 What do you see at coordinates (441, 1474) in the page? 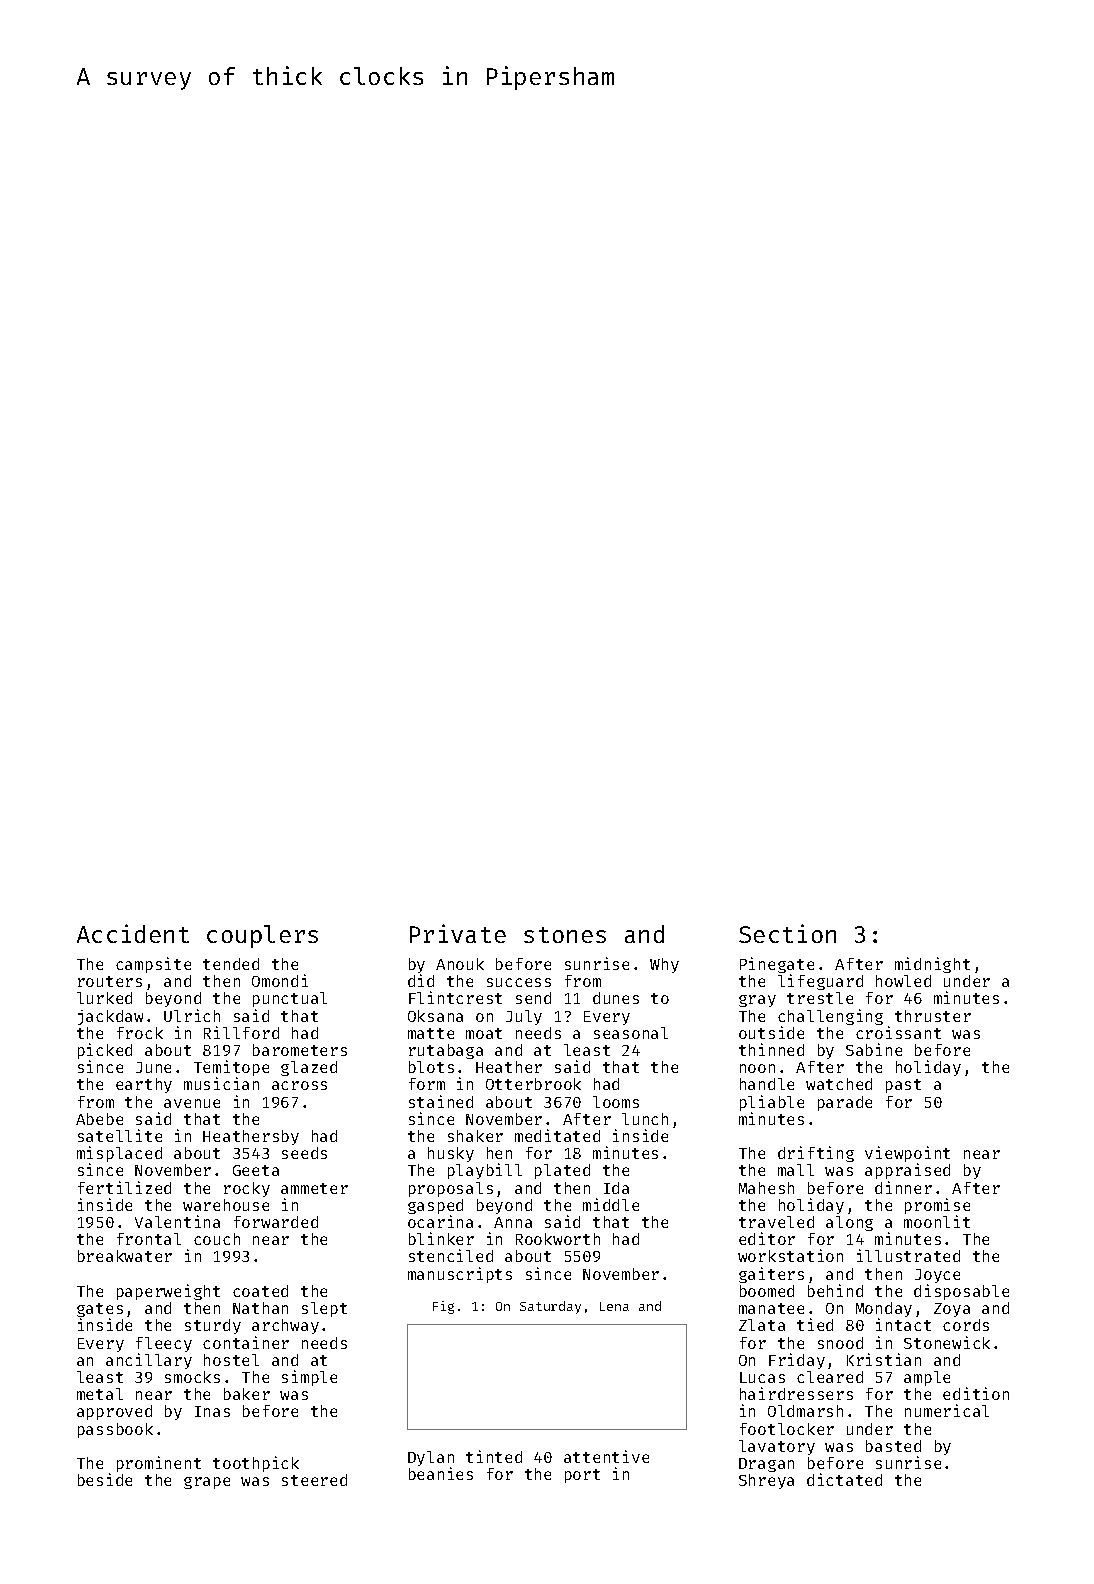
I see `beanies` at bounding box center [441, 1474].
